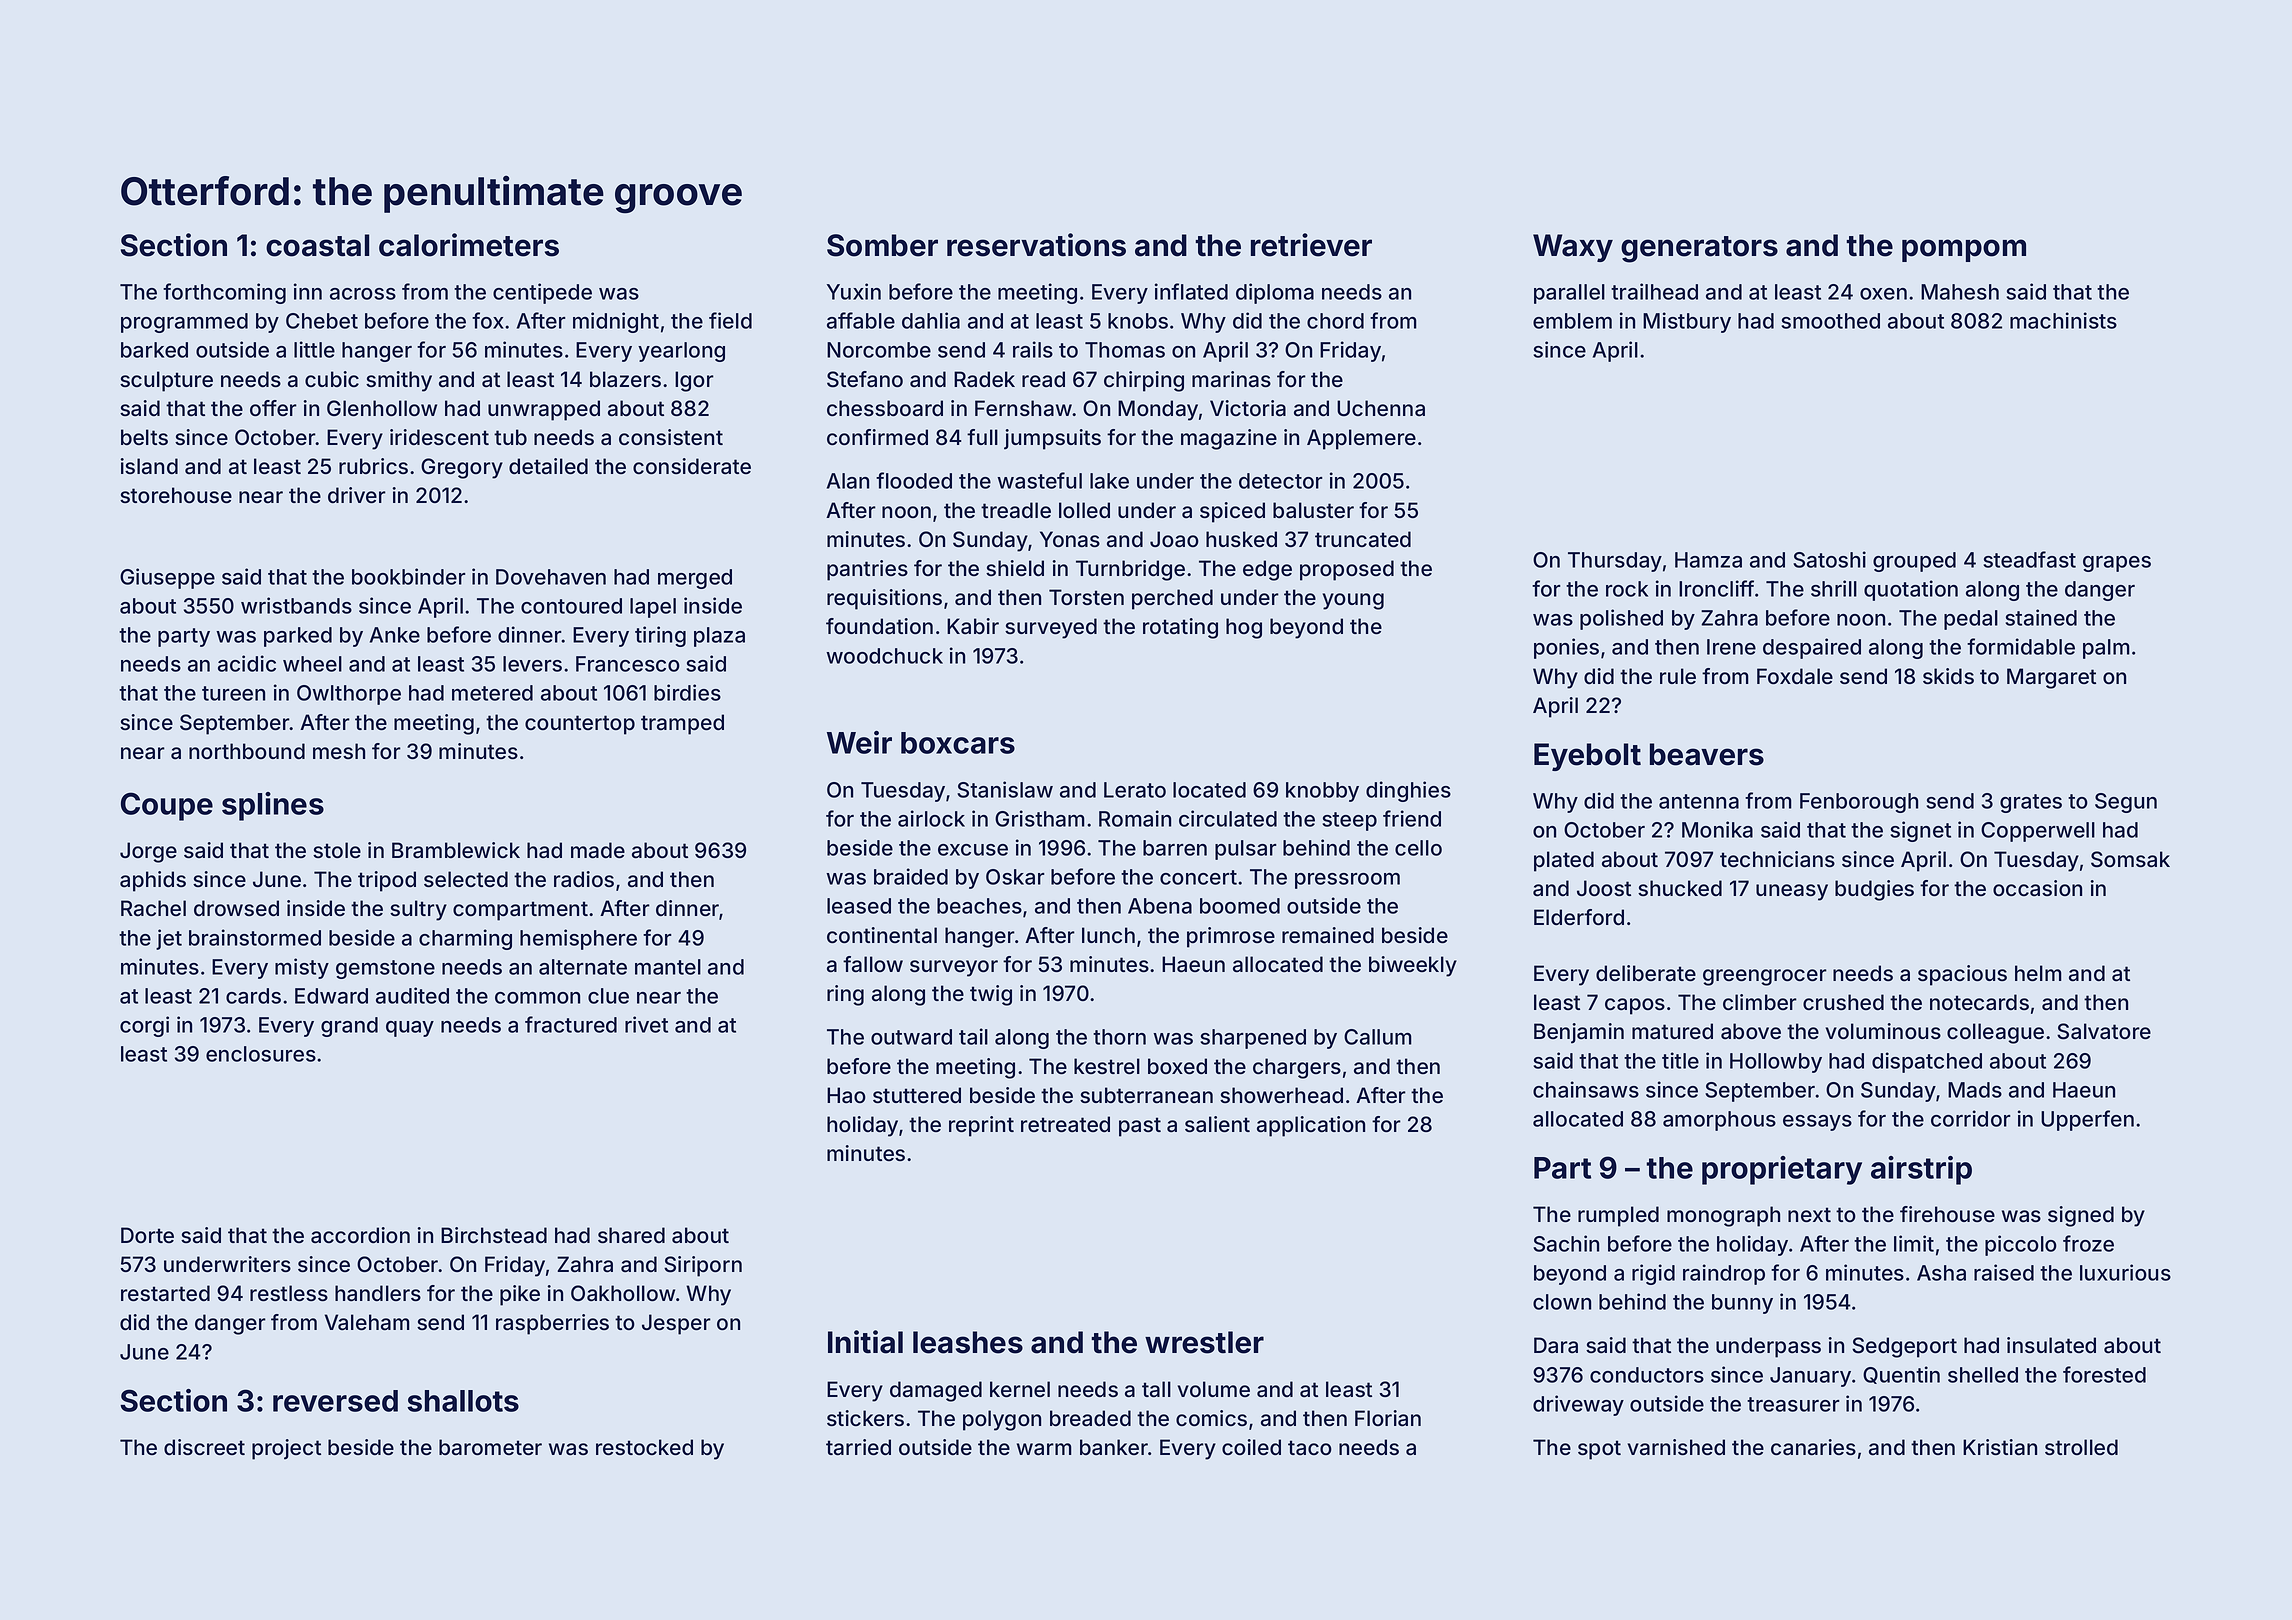 The image size is (2292, 1620). What do you see at coordinates (261, 1054) in the document?
I see `enclosures` at bounding box center [261, 1054].
